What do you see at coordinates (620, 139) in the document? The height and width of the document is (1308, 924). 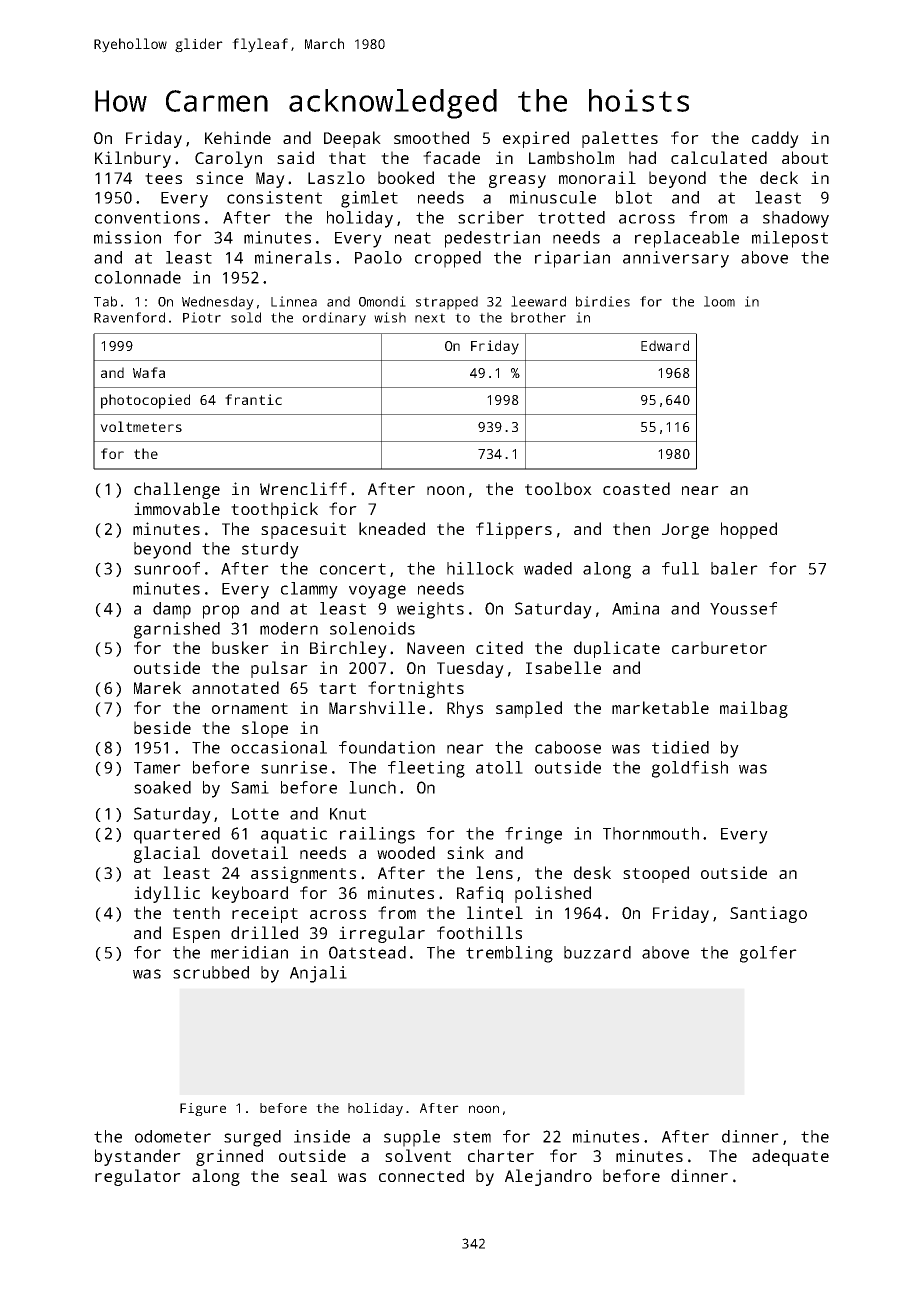 I see `palettes` at bounding box center [620, 139].
